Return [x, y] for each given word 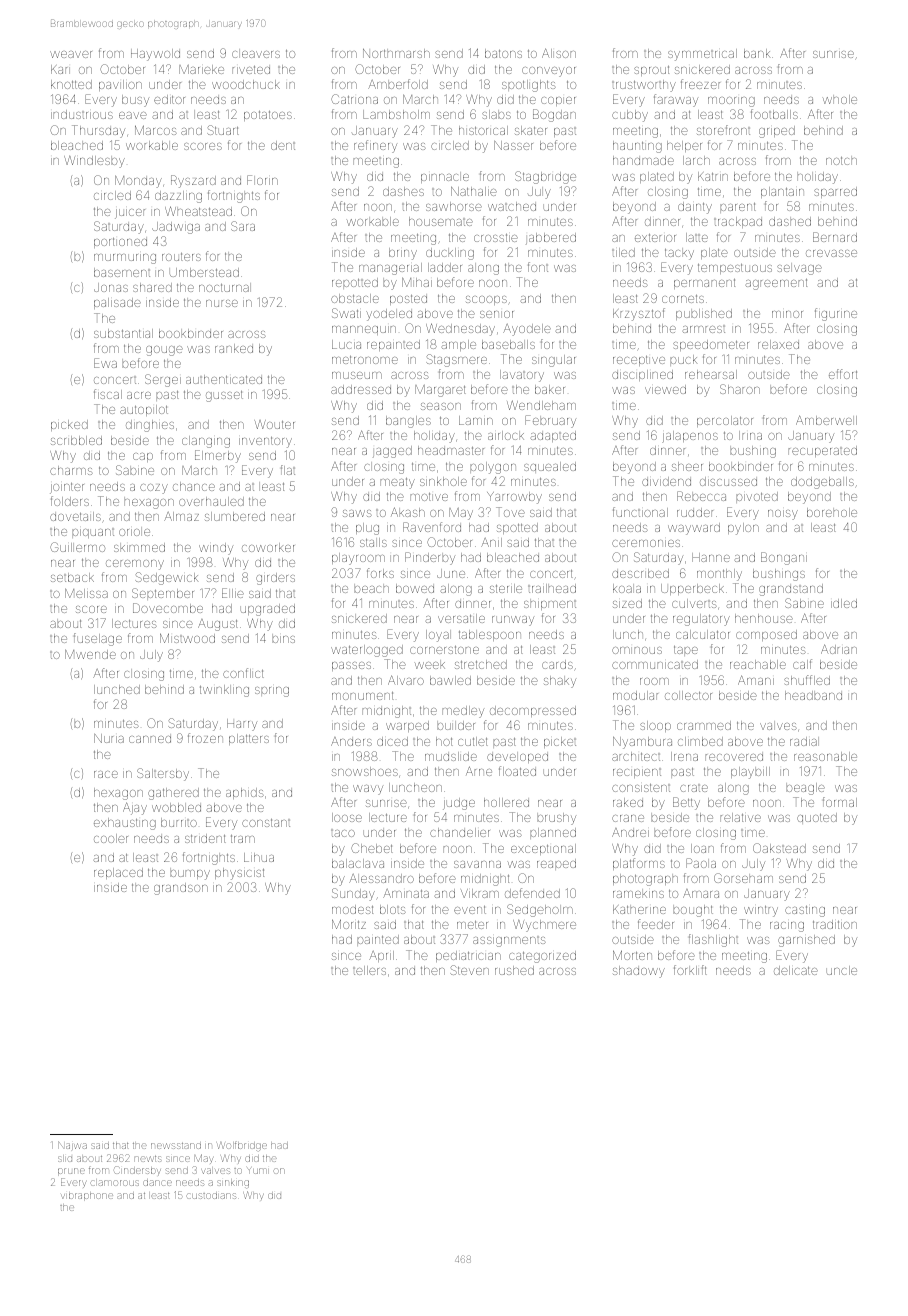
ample [459, 345]
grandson [181, 889]
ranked [234, 348]
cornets [683, 299]
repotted [355, 283]
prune [71, 1172]
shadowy [639, 972]
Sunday [353, 894]
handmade [643, 160]
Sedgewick [166, 578]
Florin [262, 180]
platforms [639, 864]
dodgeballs [822, 483]
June [451, 573]
